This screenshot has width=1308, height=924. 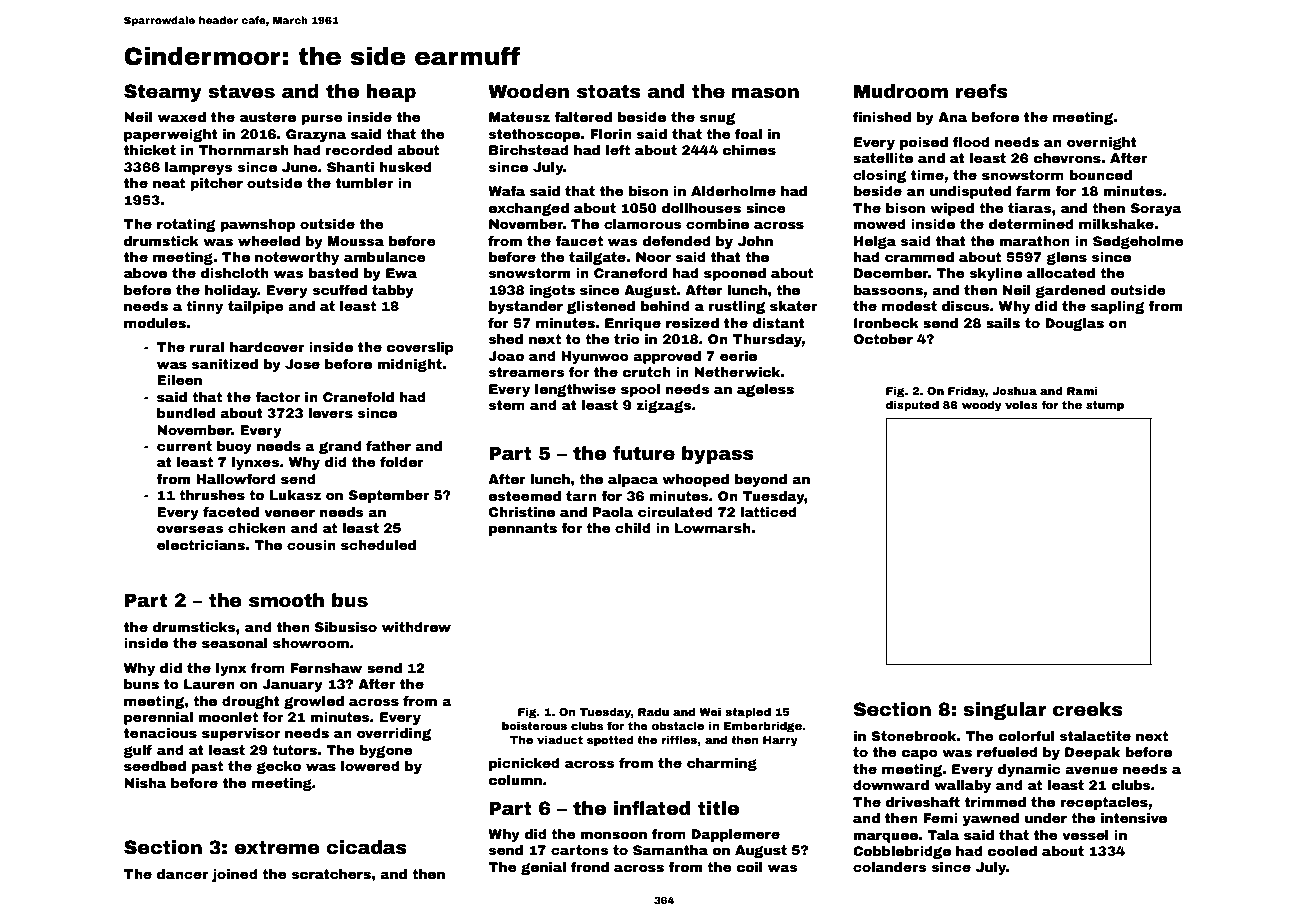 I want to click on stump, so click(x=1105, y=406).
